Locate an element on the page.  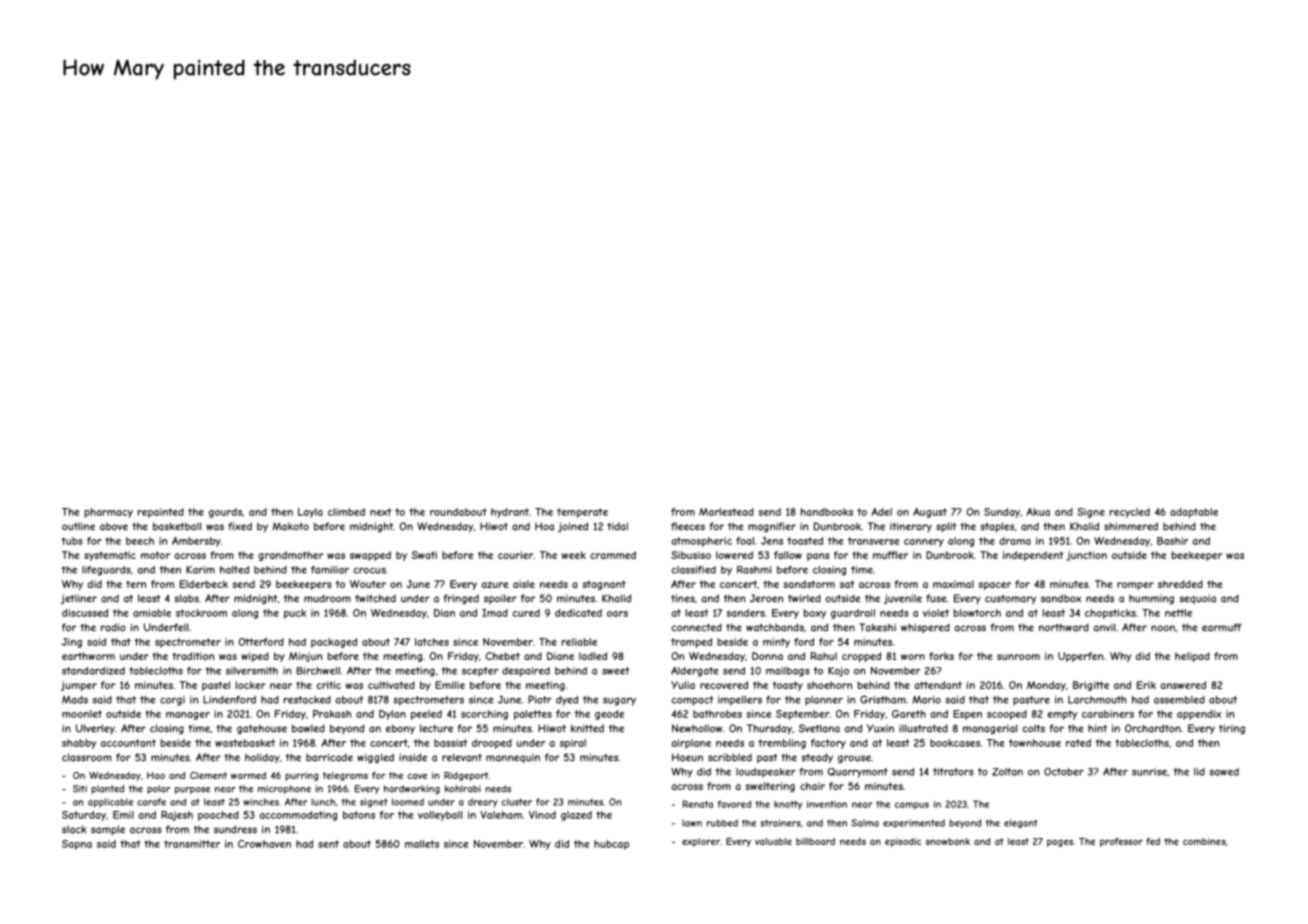
Marlestead is located at coordinates (726, 512).
